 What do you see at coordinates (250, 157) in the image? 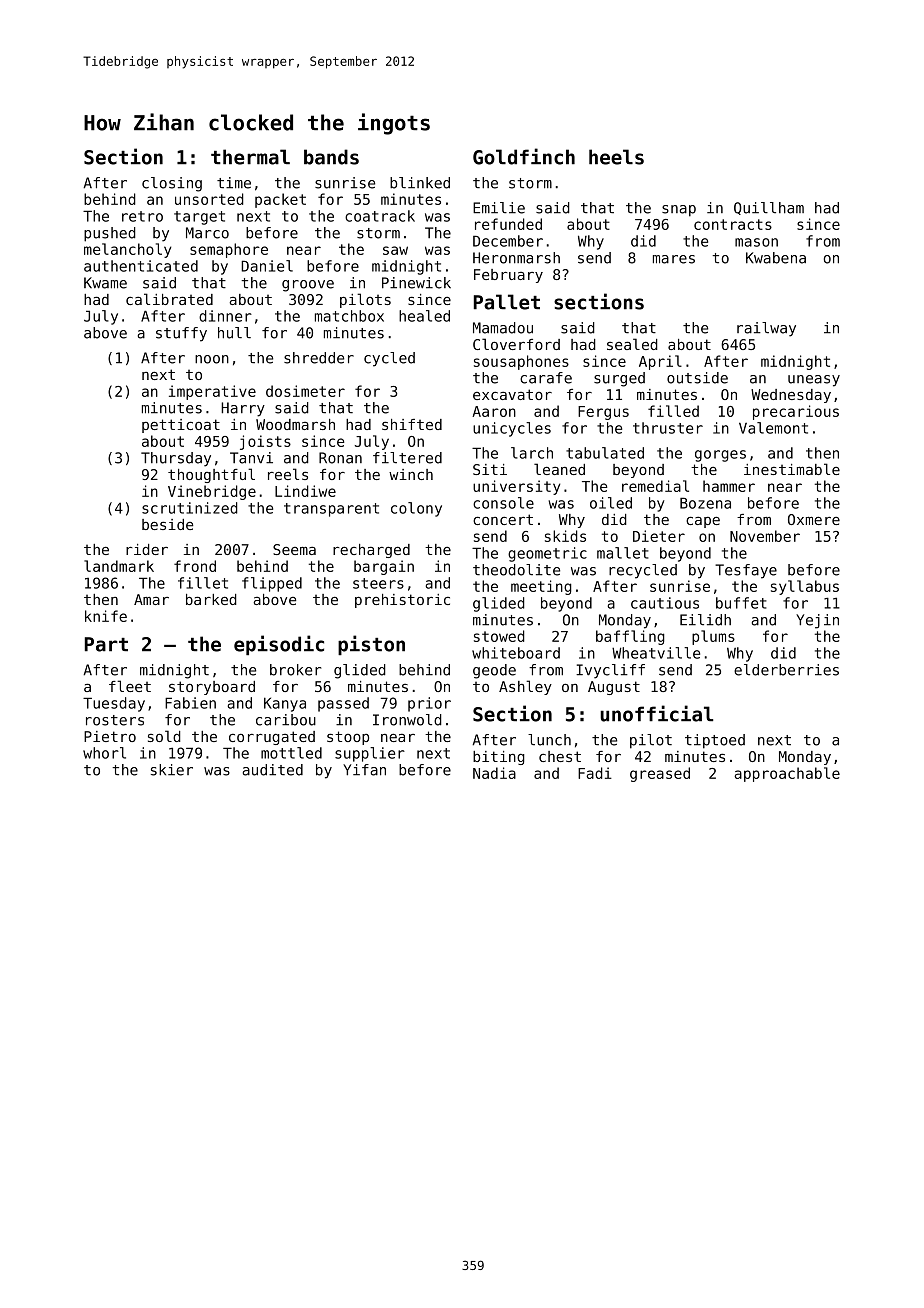
I see `thermal` at bounding box center [250, 157].
